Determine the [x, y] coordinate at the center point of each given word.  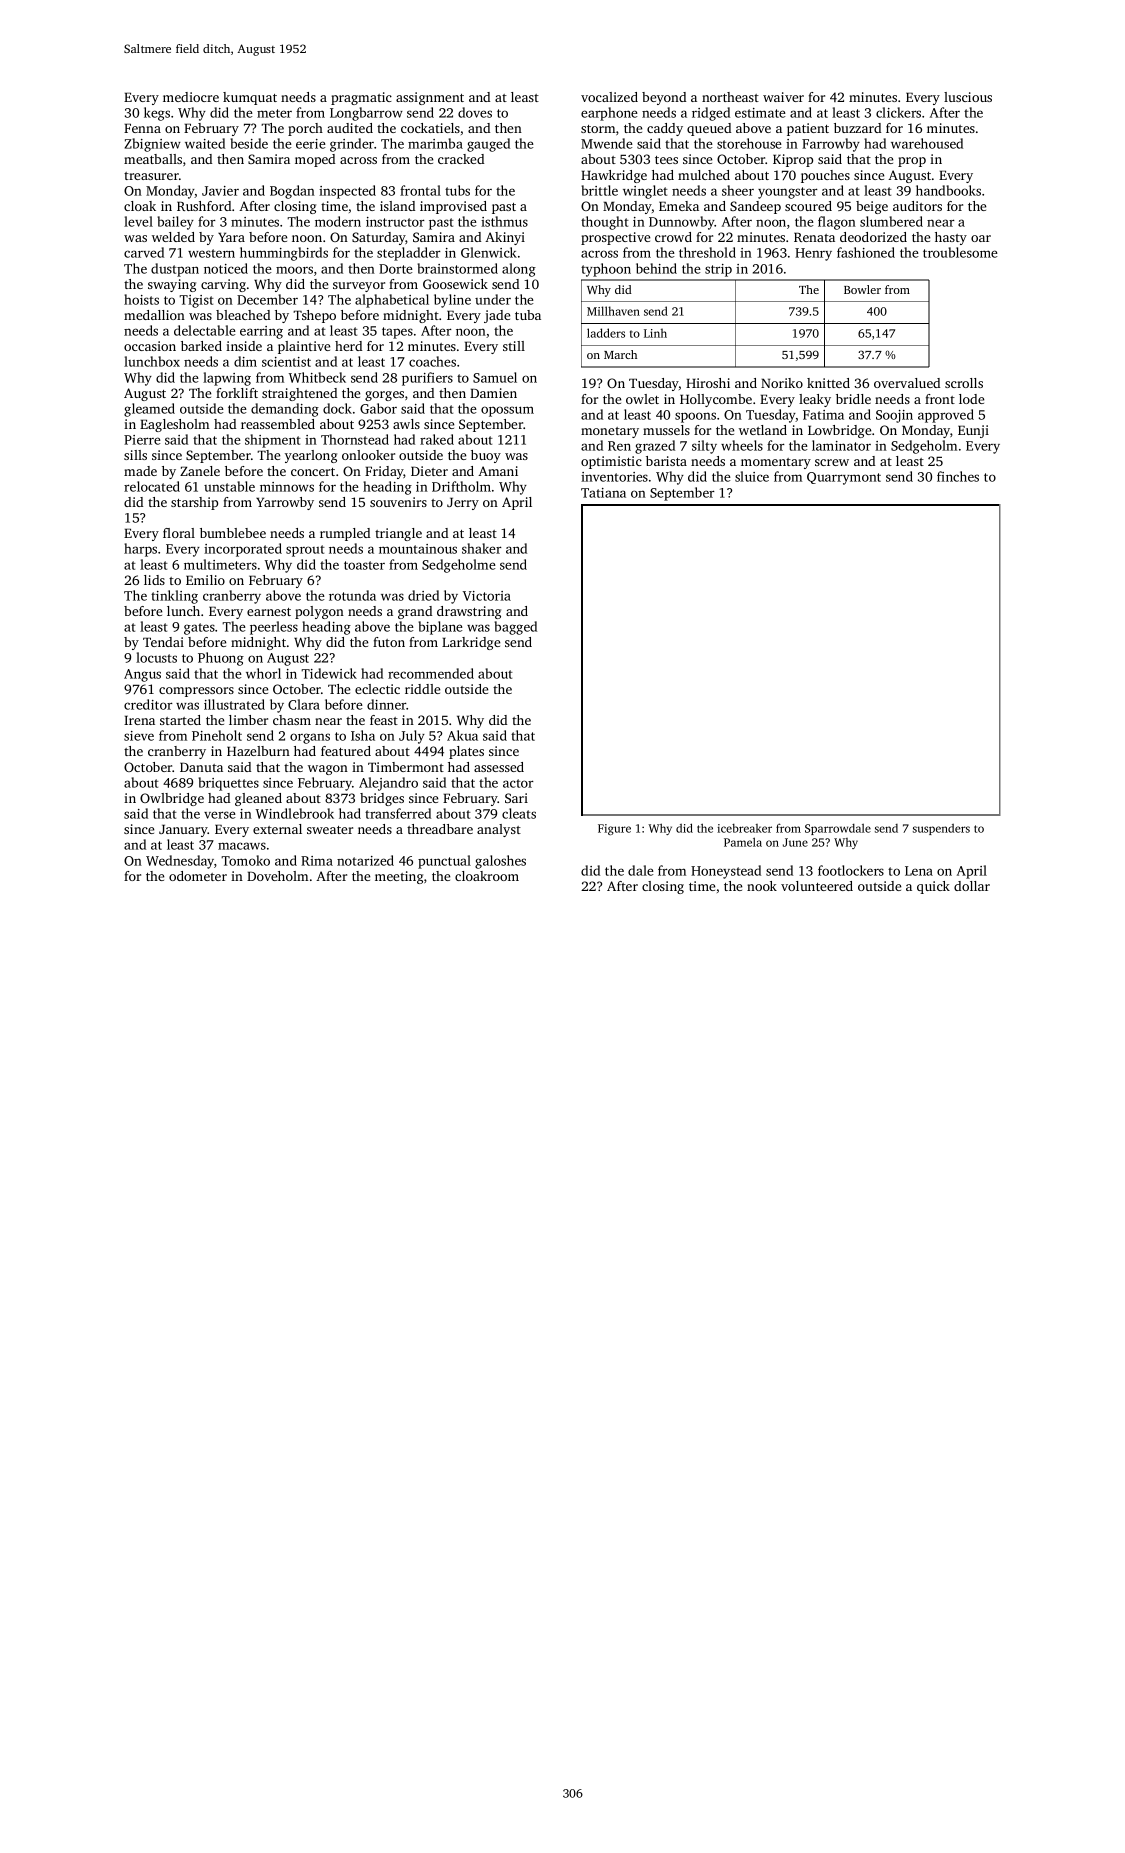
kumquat [250, 98]
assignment [430, 98]
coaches [432, 361]
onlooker [368, 455]
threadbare [440, 829]
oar [981, 238]
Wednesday [180, 862]
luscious [968, 97]
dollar [972, 886]
